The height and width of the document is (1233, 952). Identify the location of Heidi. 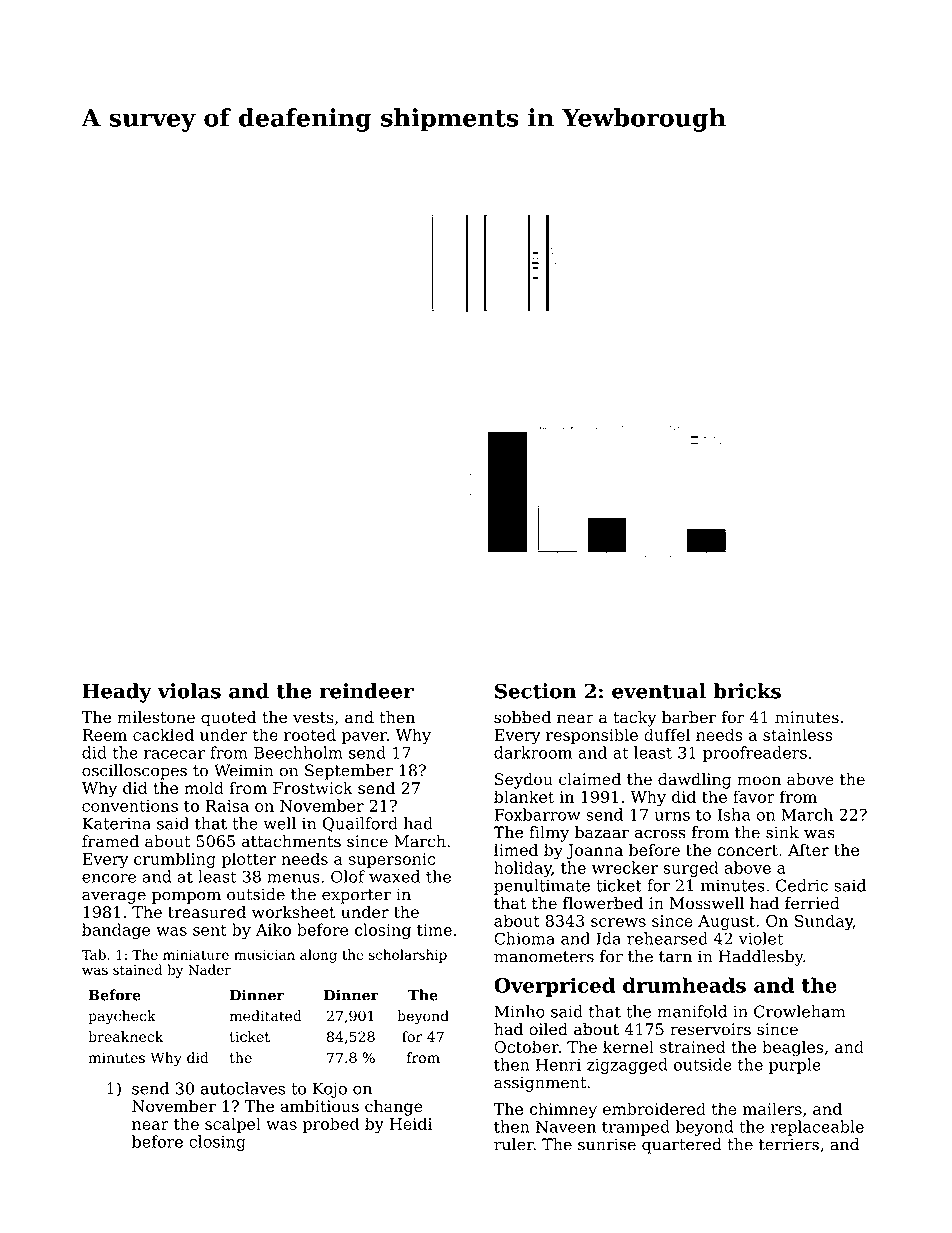
(411, 1123).
